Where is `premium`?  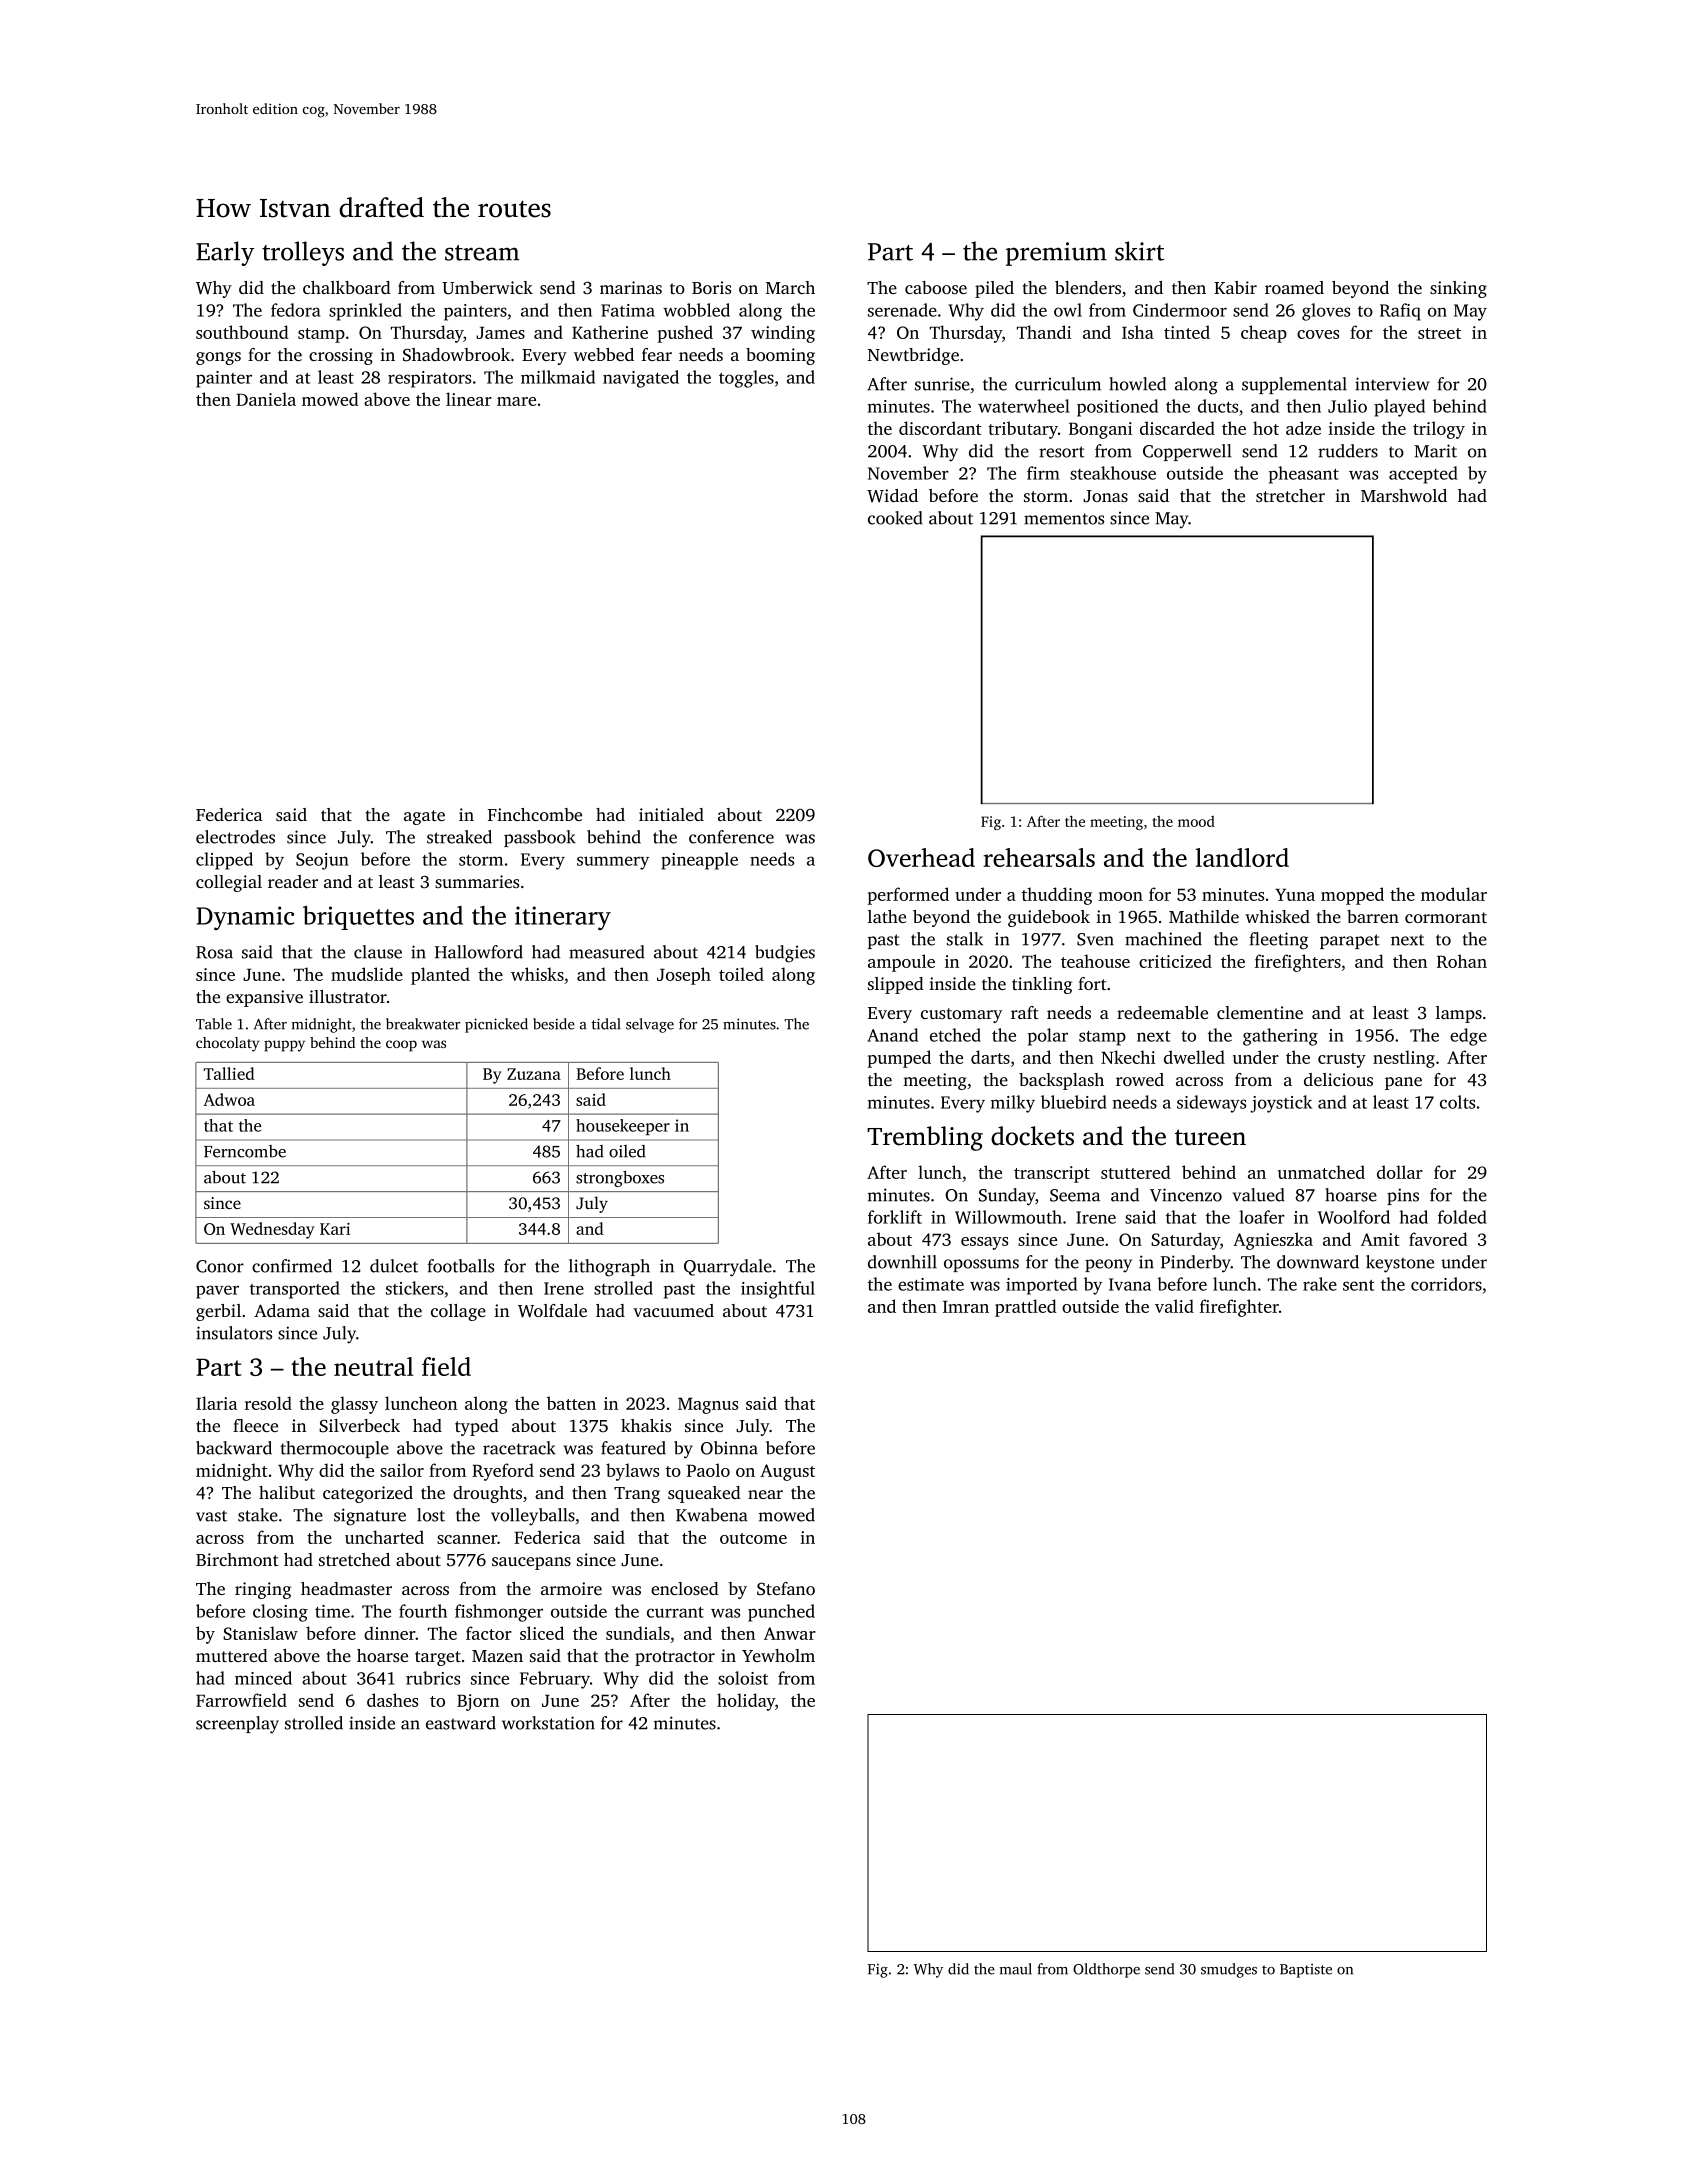
premium is located at coordinates (1056, 254).
